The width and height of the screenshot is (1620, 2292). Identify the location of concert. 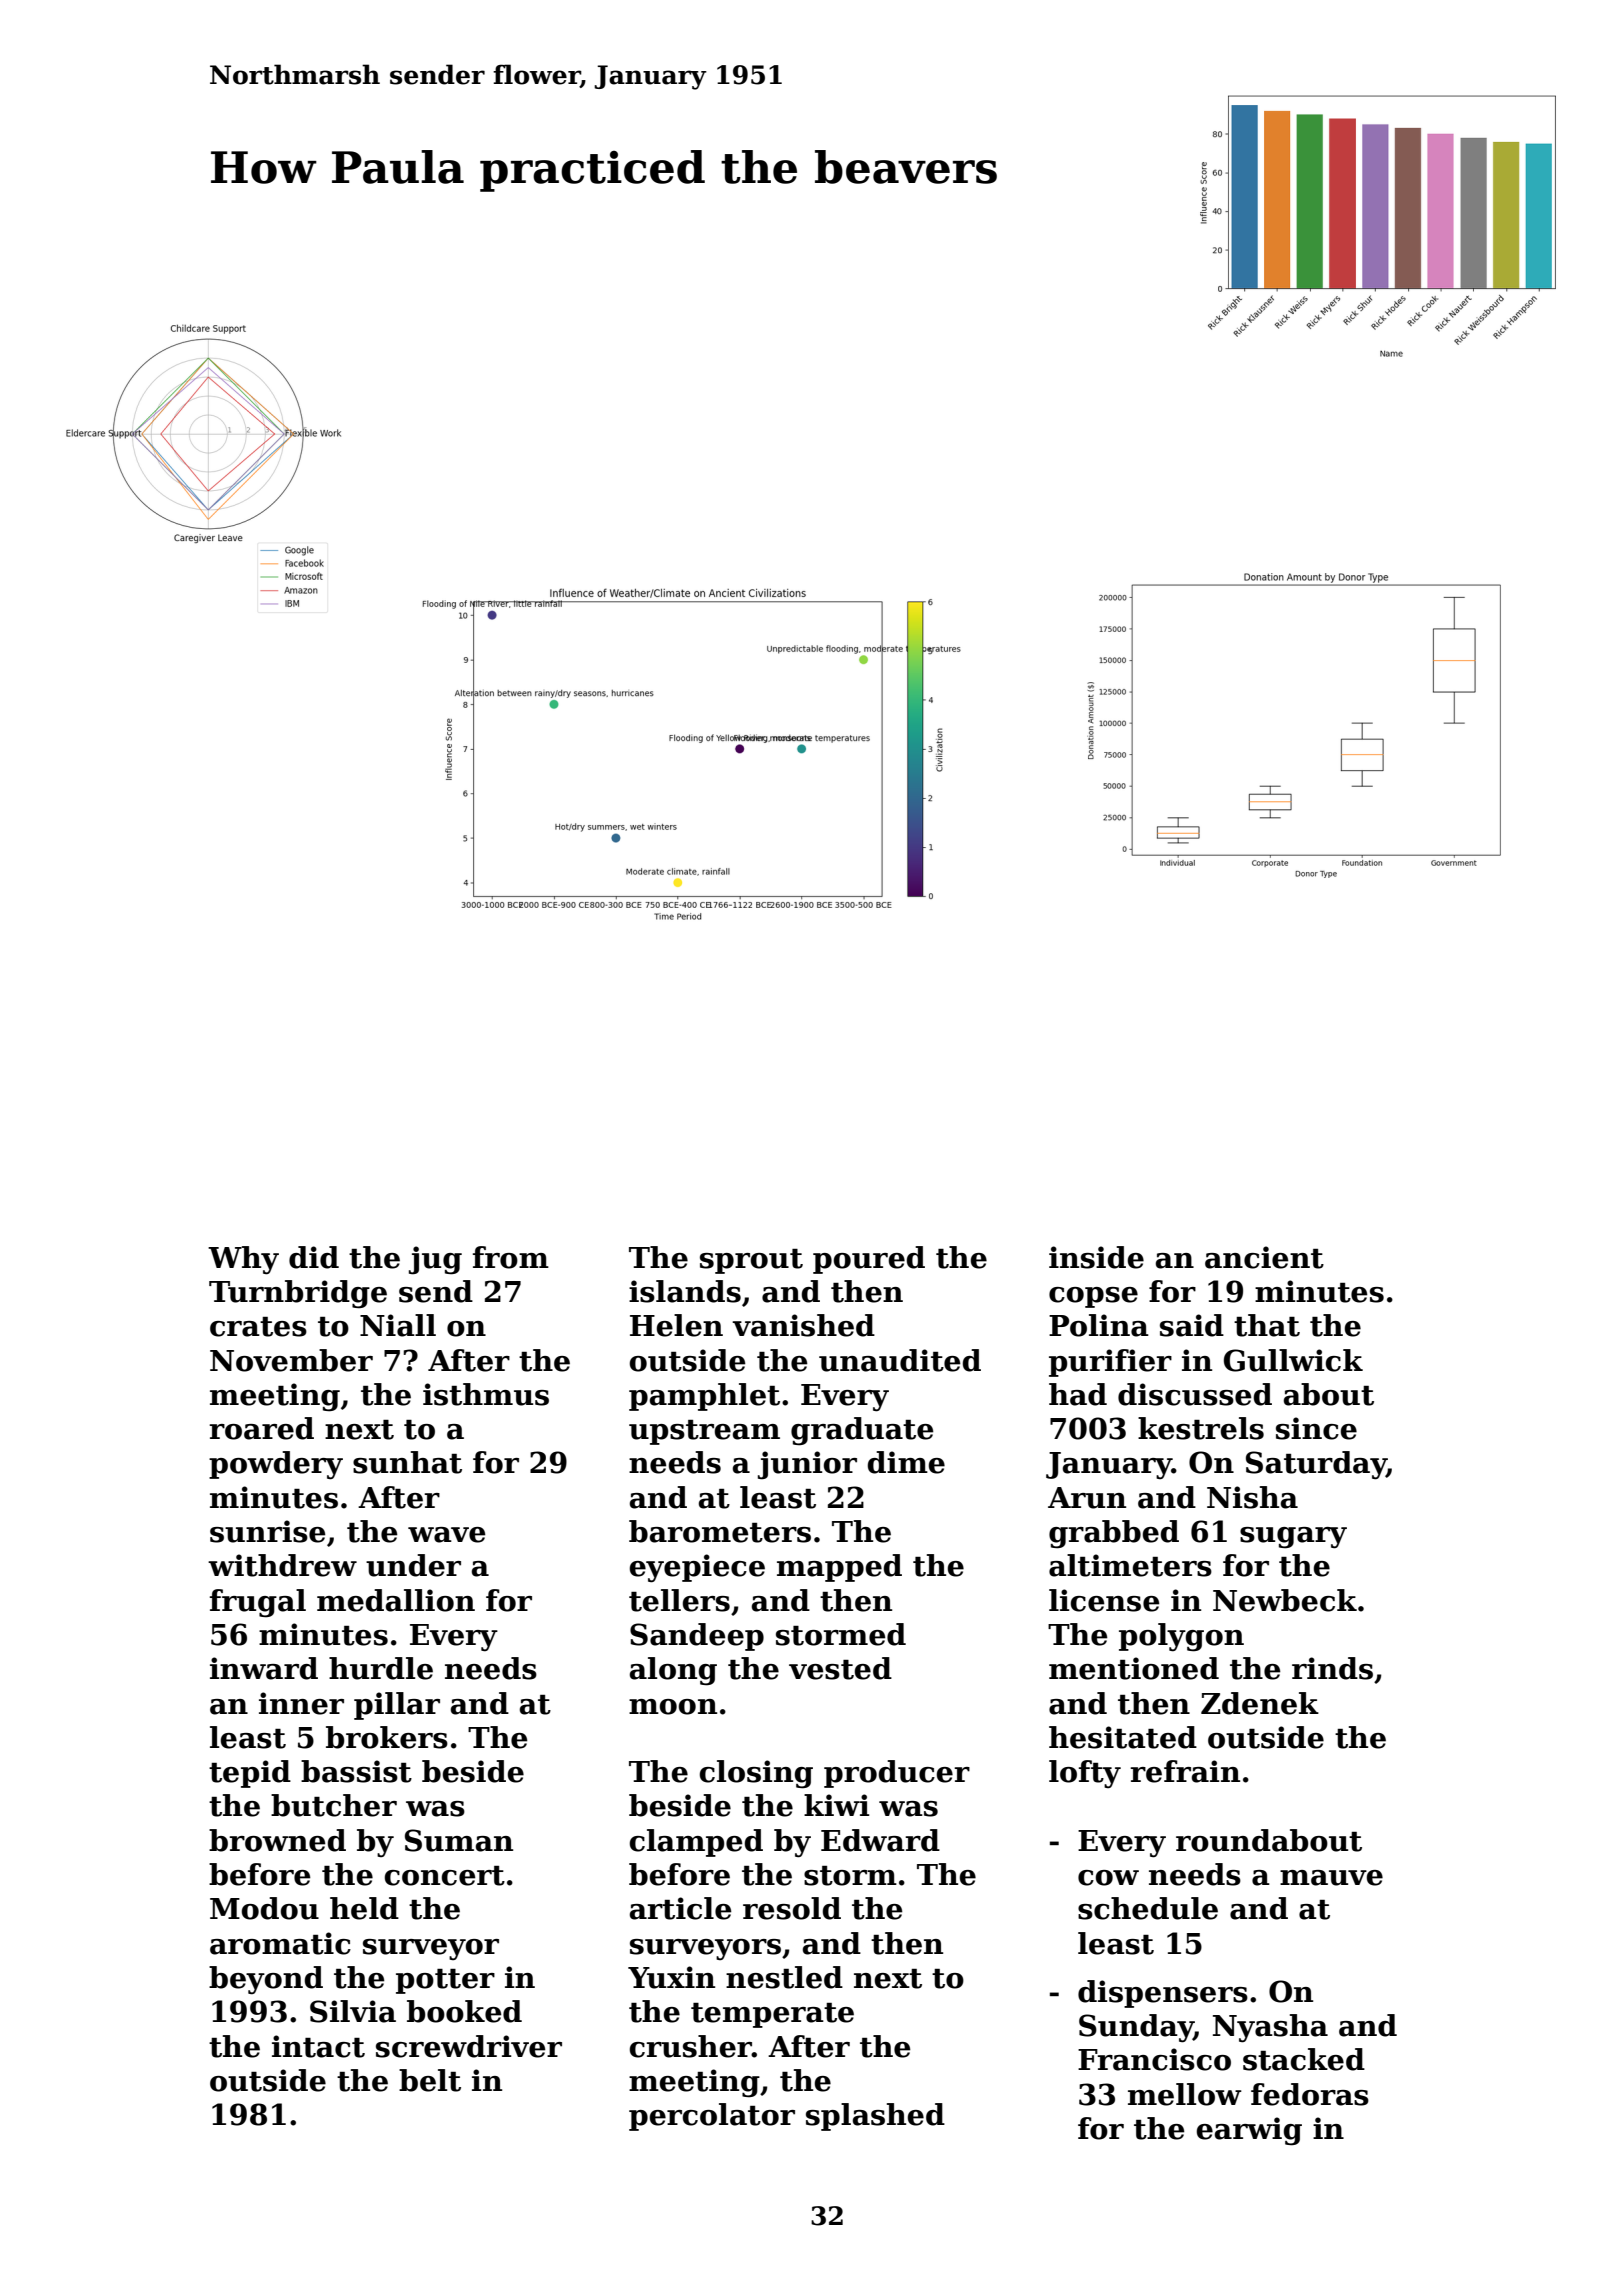
(444, 1876).
